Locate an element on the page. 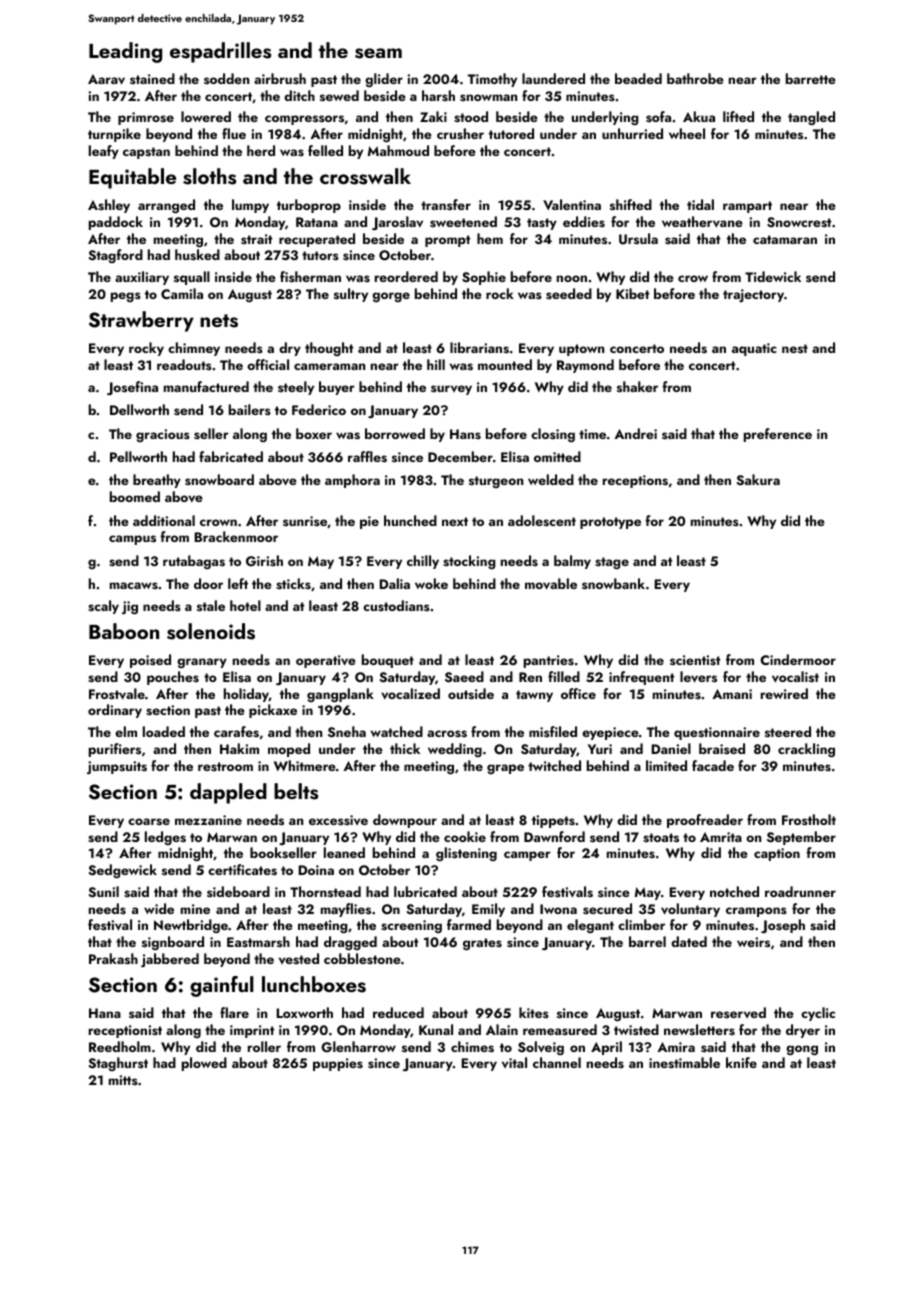 The image size is (924, 1308). vital is located at coordinates (514, 1062).
